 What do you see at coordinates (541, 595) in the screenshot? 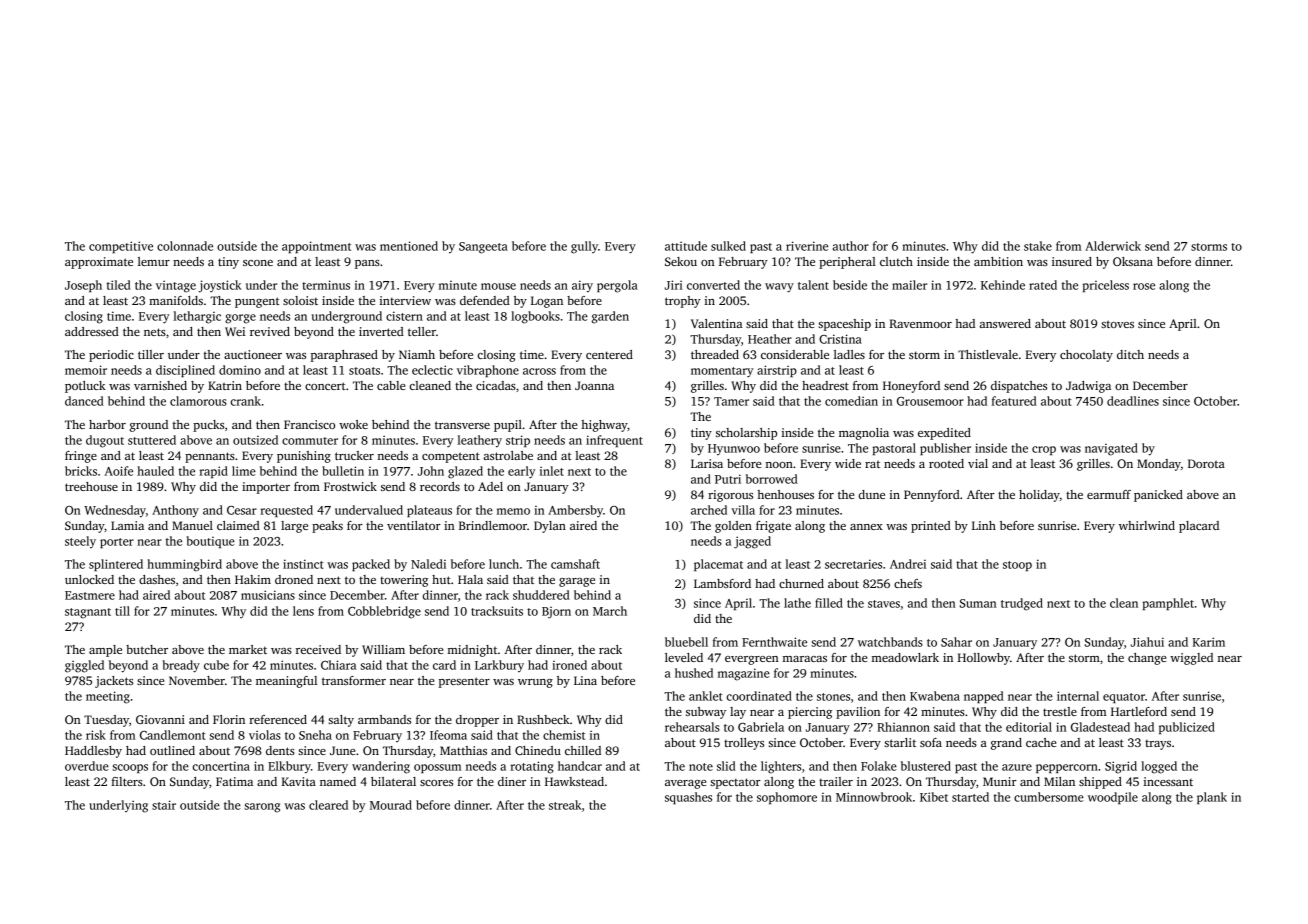
I see `shuddered` at bounding box center [541, 595].
